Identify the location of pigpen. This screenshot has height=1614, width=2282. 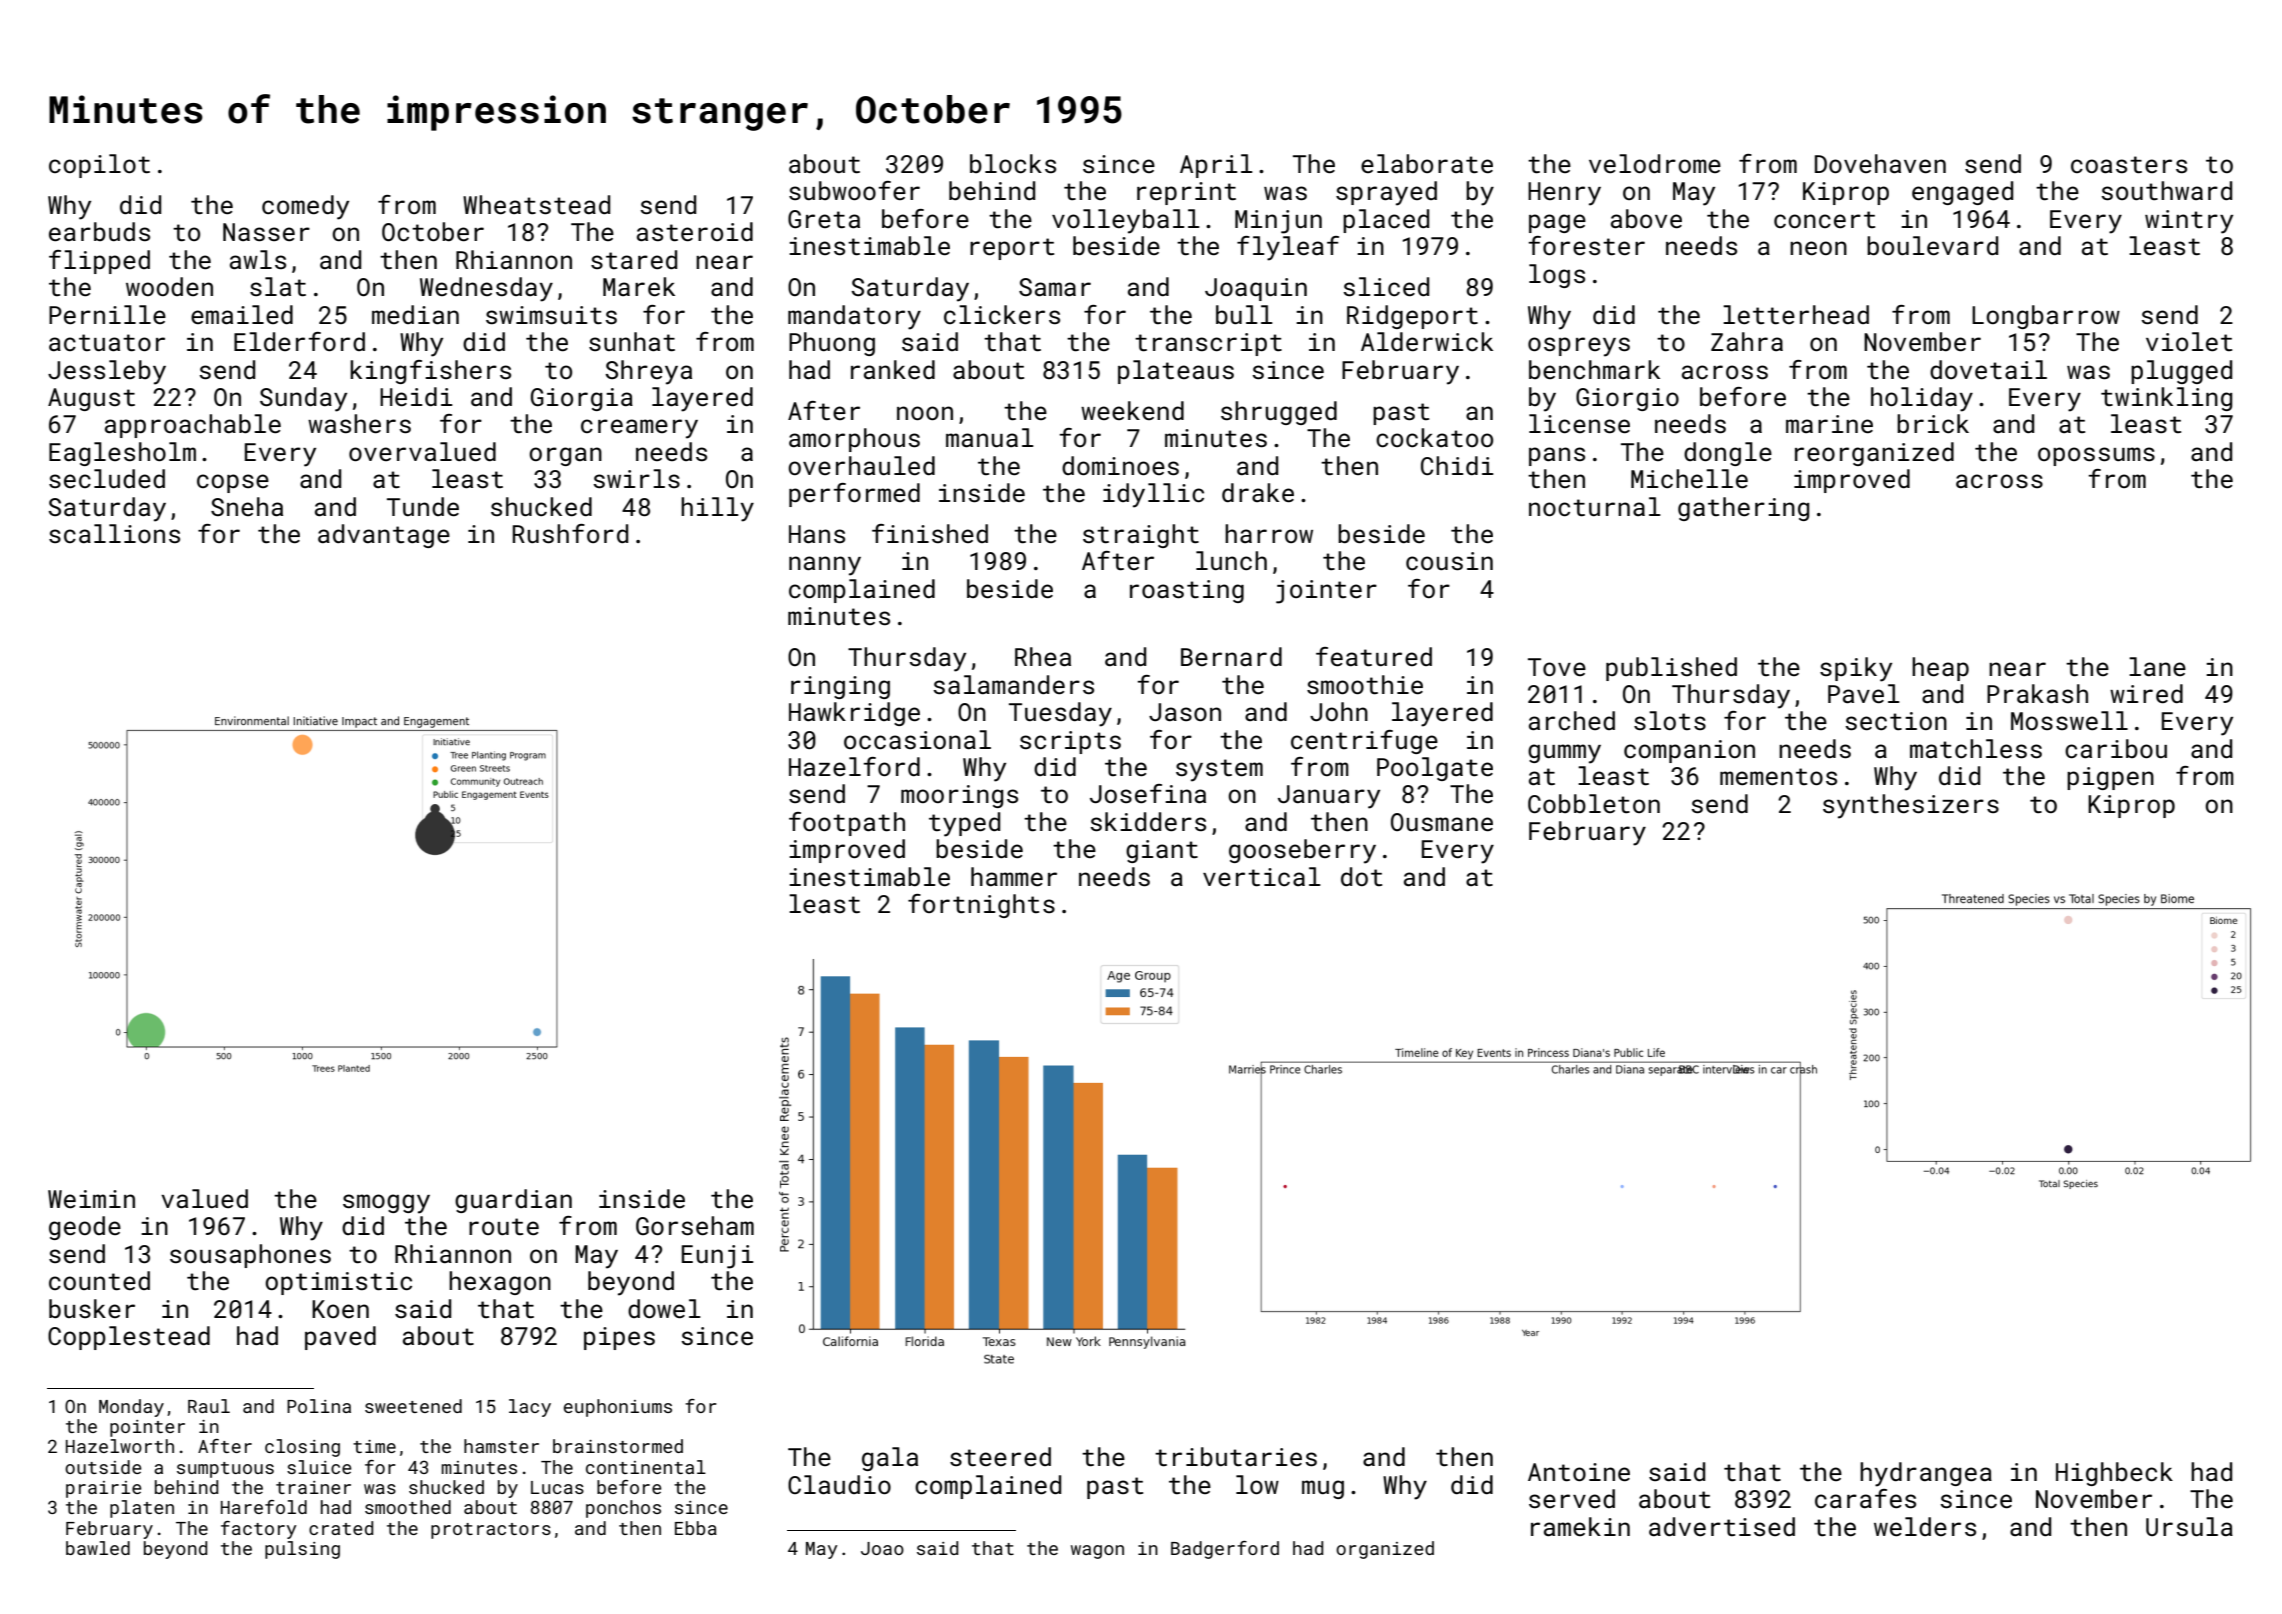
(2110, 778).
